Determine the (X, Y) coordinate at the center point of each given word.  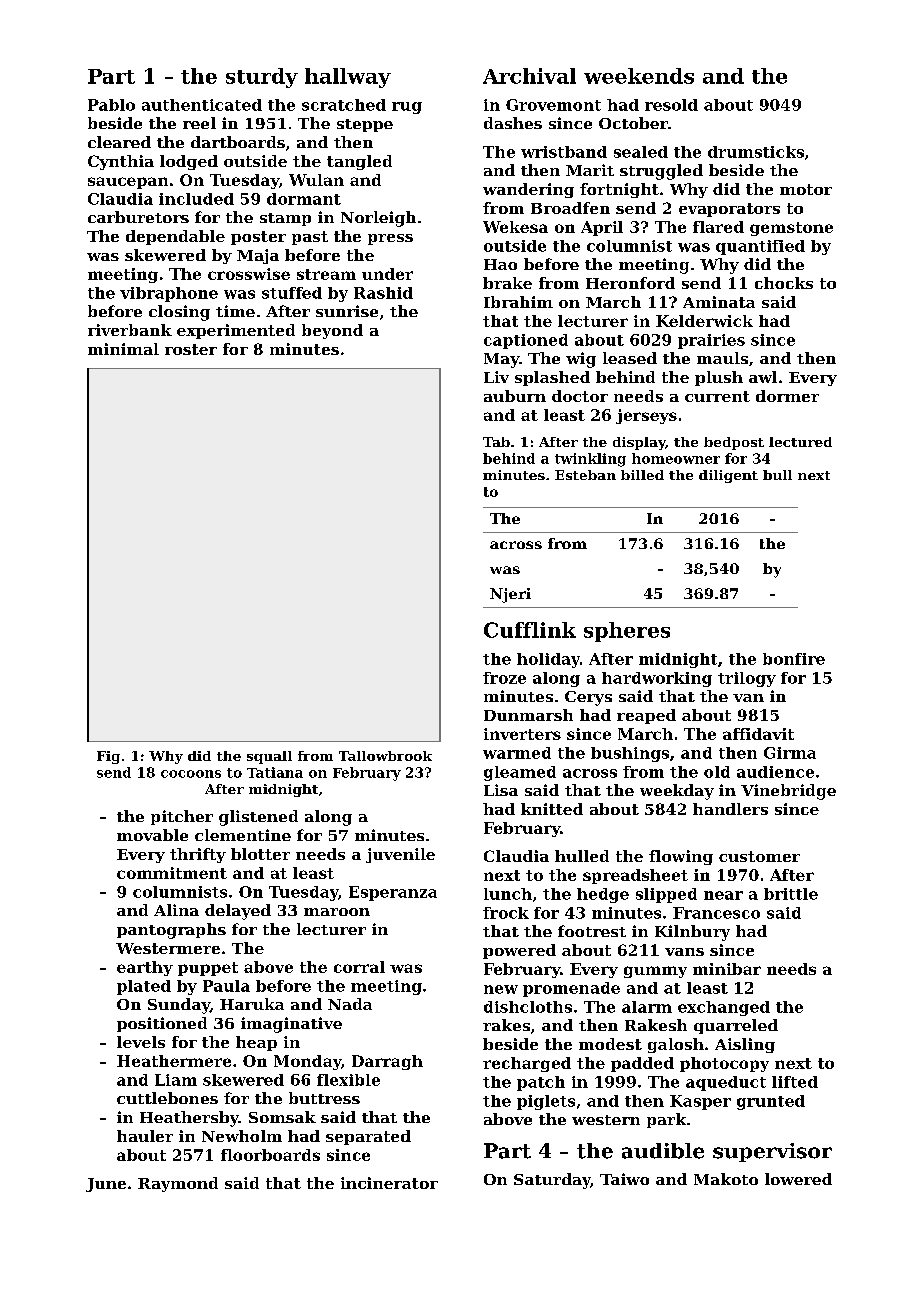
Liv (496, 377)
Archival (529, 76)
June (106, 1185)
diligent (728, 476)
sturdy (262, 78)
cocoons (191, 774)
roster (191, 349)
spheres (627, 632)
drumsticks (756, 152)
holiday (548, 660)
